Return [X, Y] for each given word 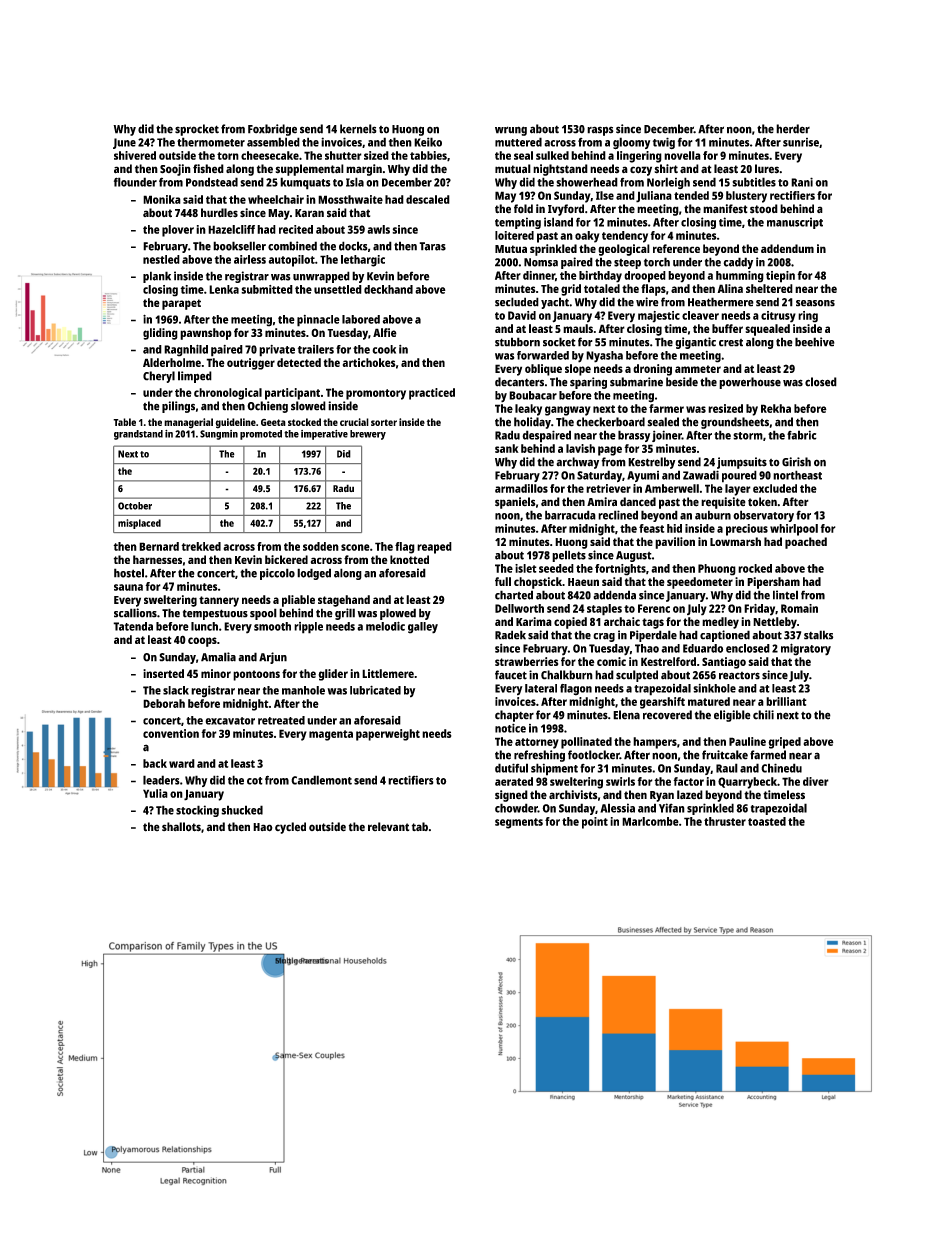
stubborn [517, 342]
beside [682, 382]
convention [171, 733]
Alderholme [172, 362]
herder [793, 129]
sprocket [197, 130]
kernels [358, 129]
